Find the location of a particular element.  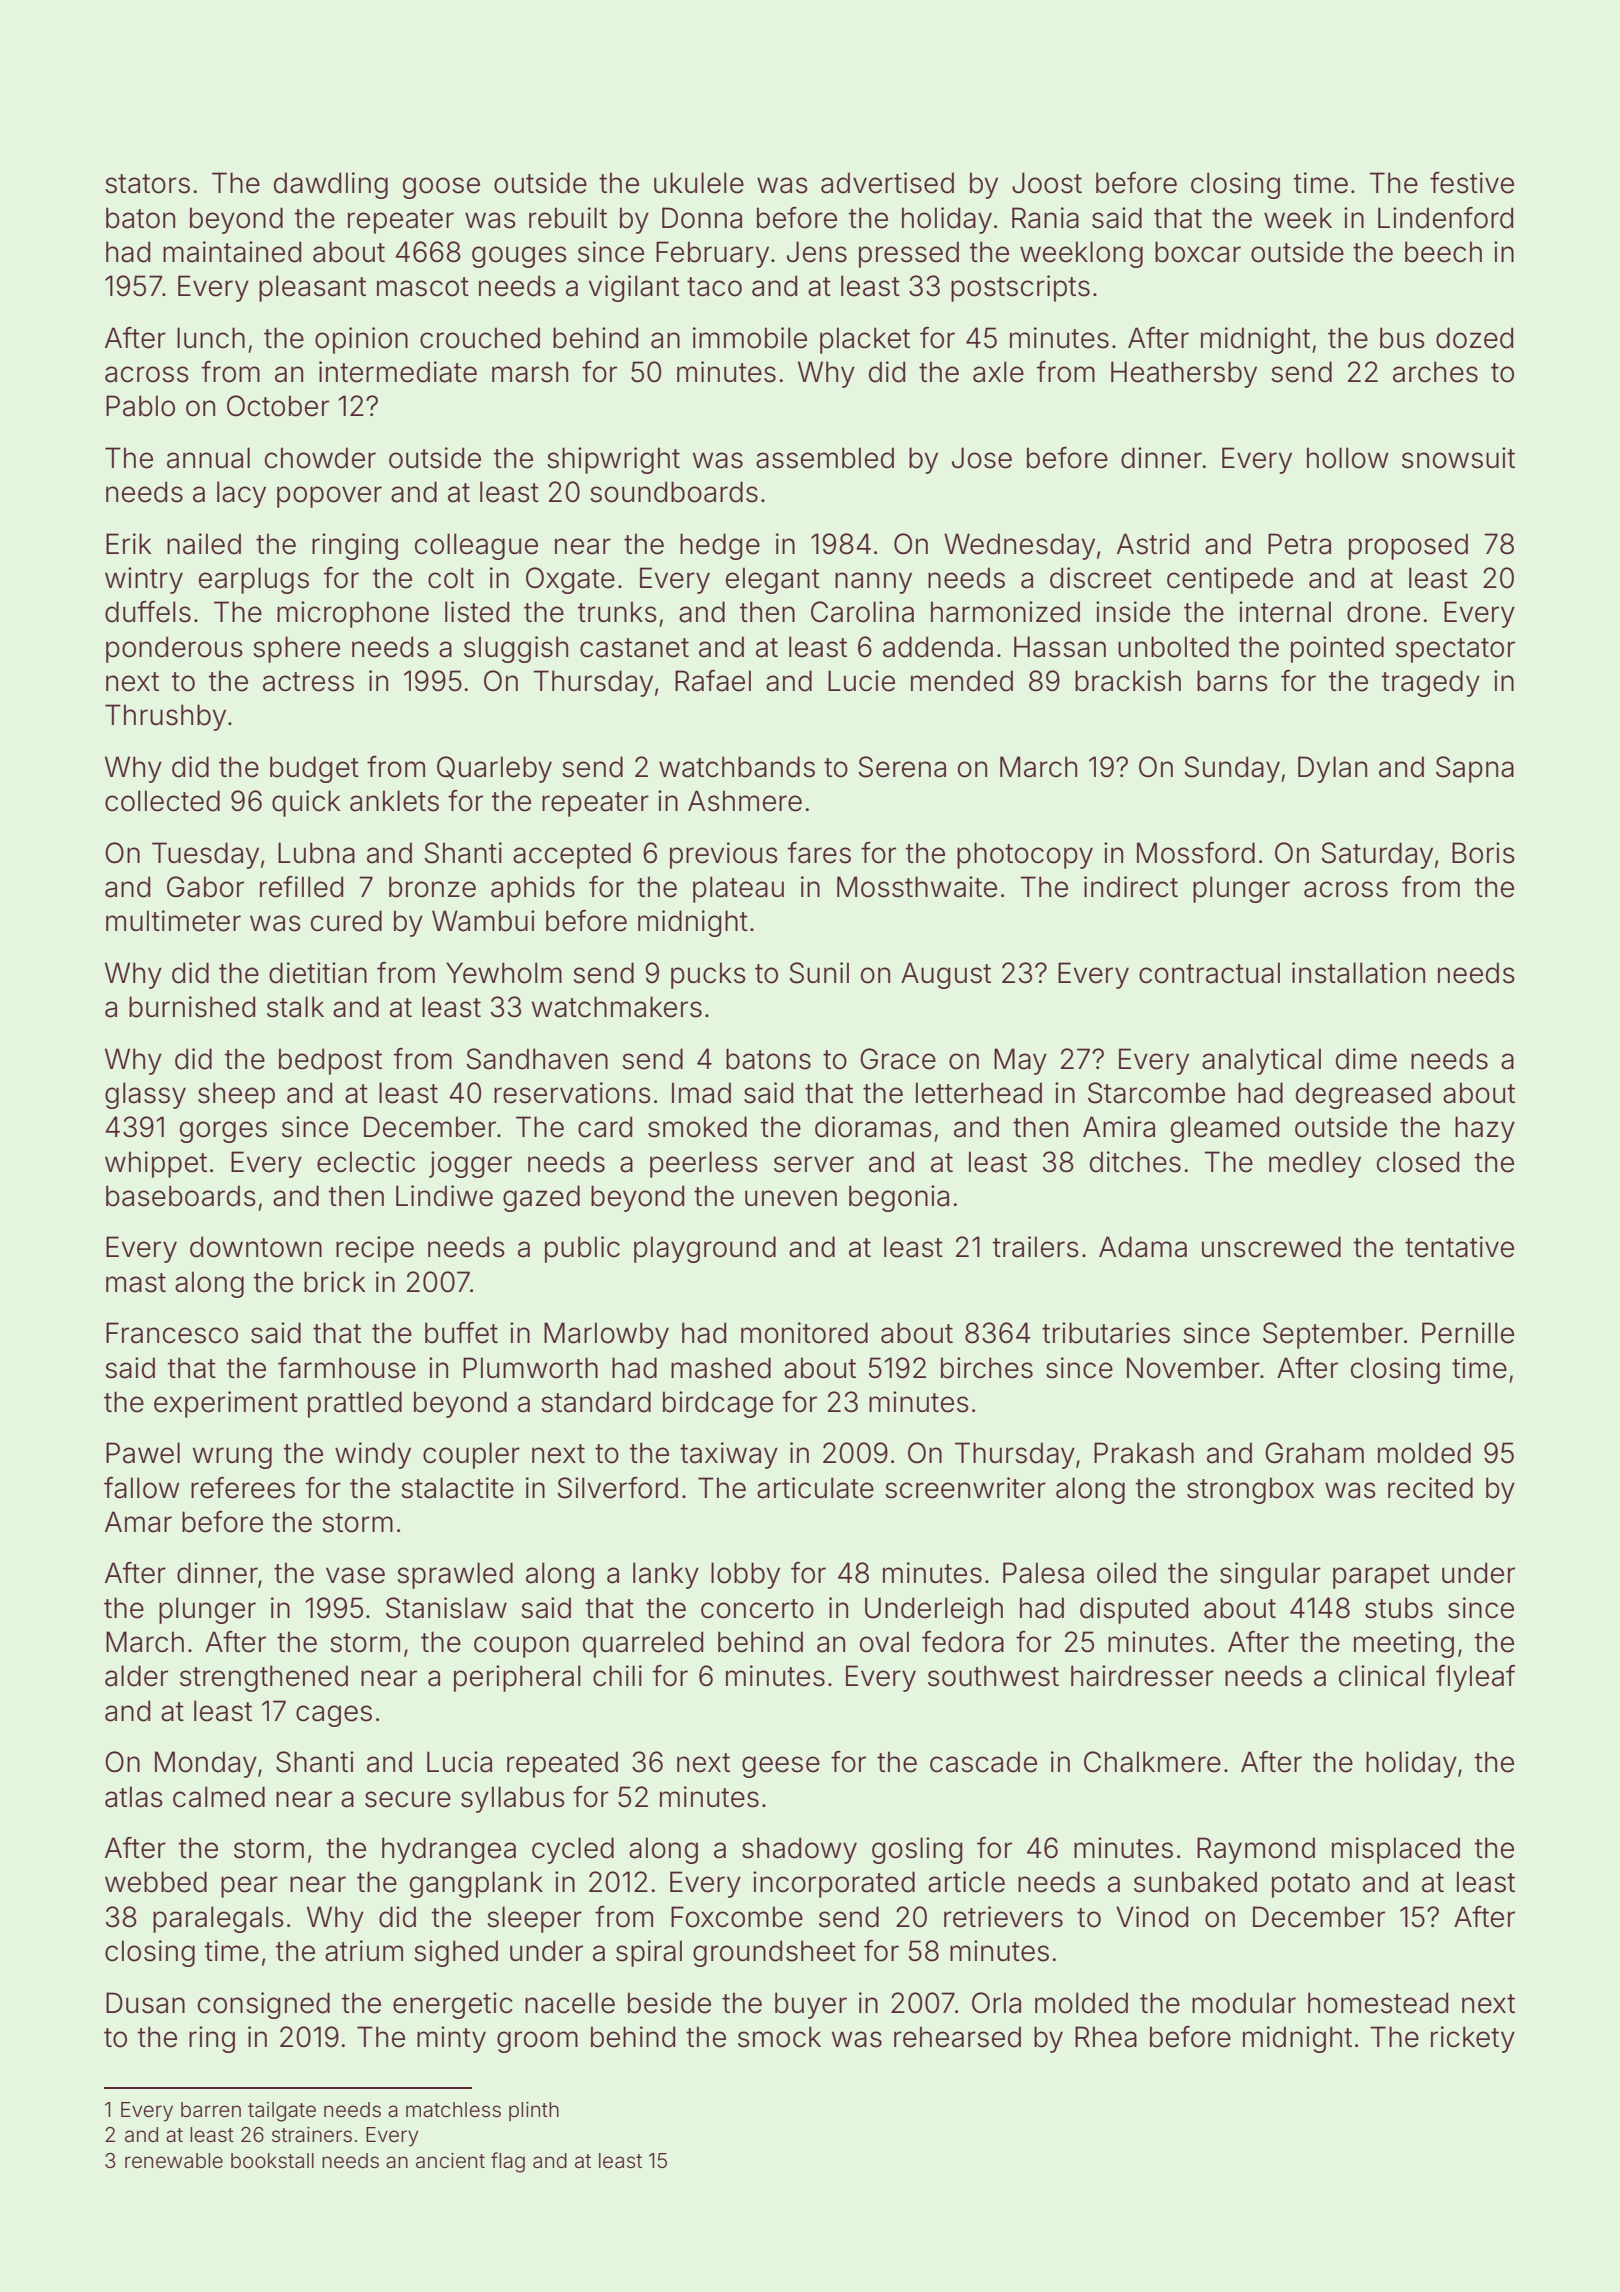

smock is located at coordinates (779, 2037).
